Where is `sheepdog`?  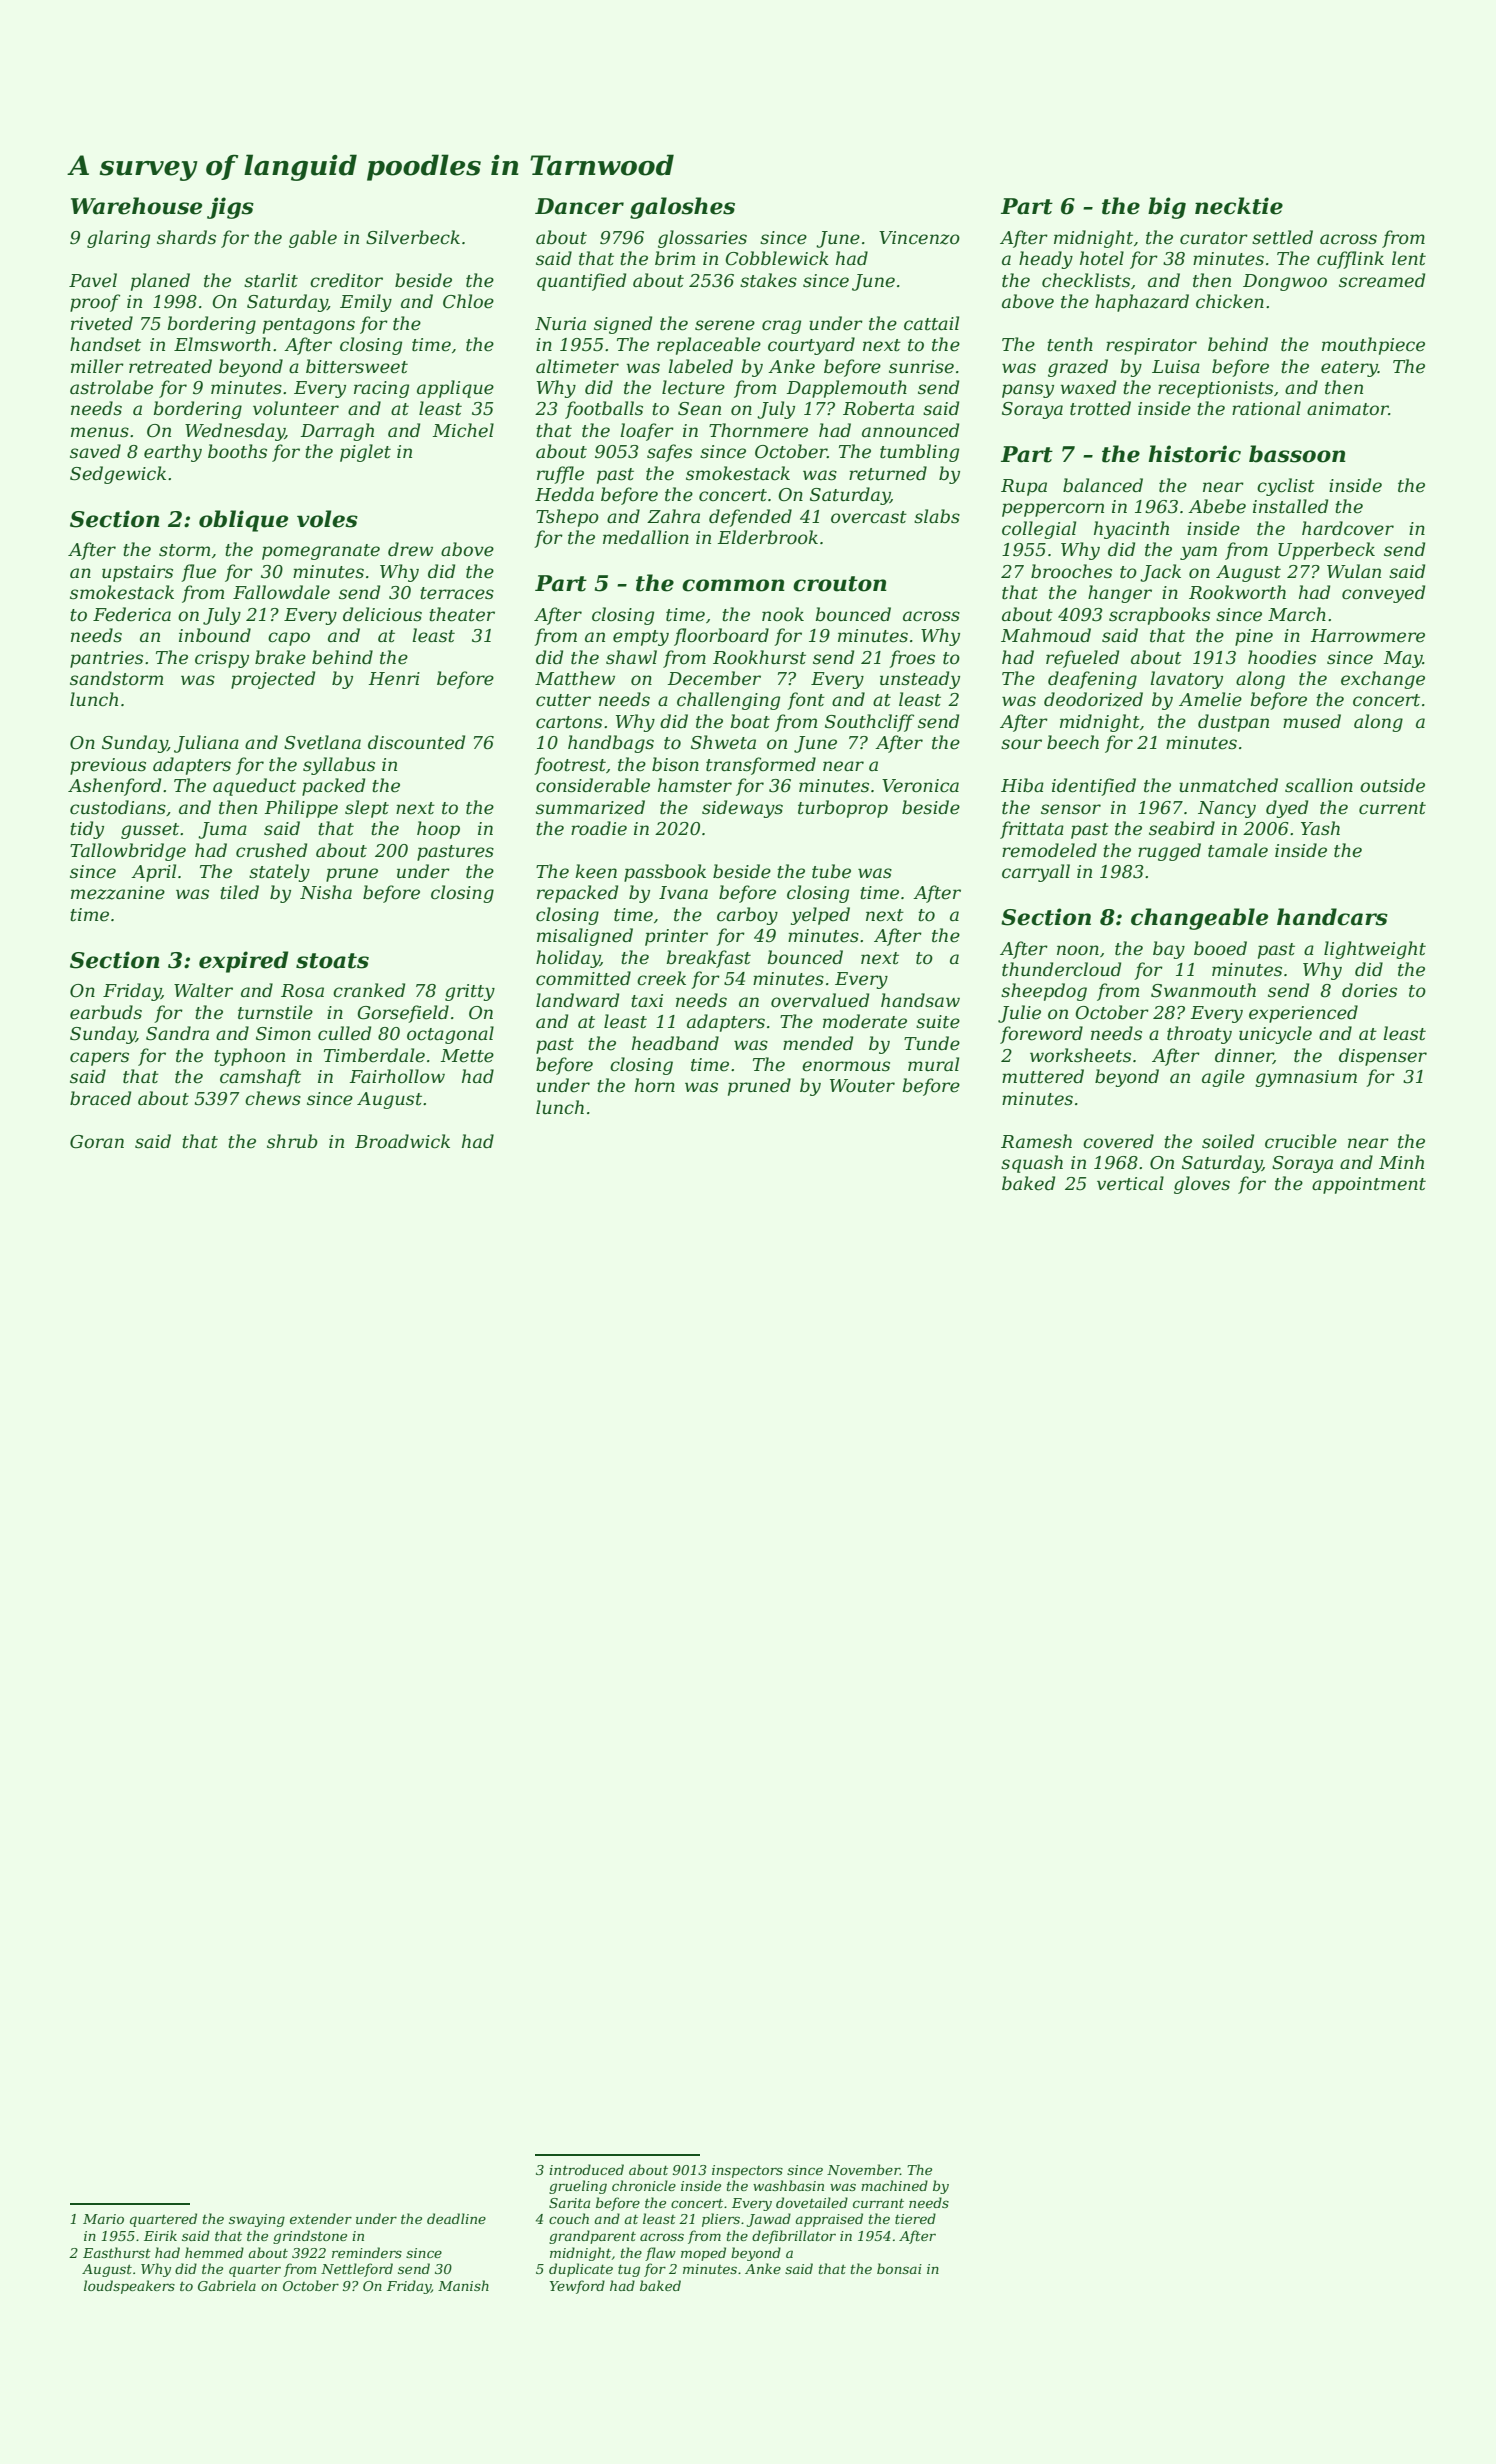 sheepdog is located at coordinates (1044, 992).
